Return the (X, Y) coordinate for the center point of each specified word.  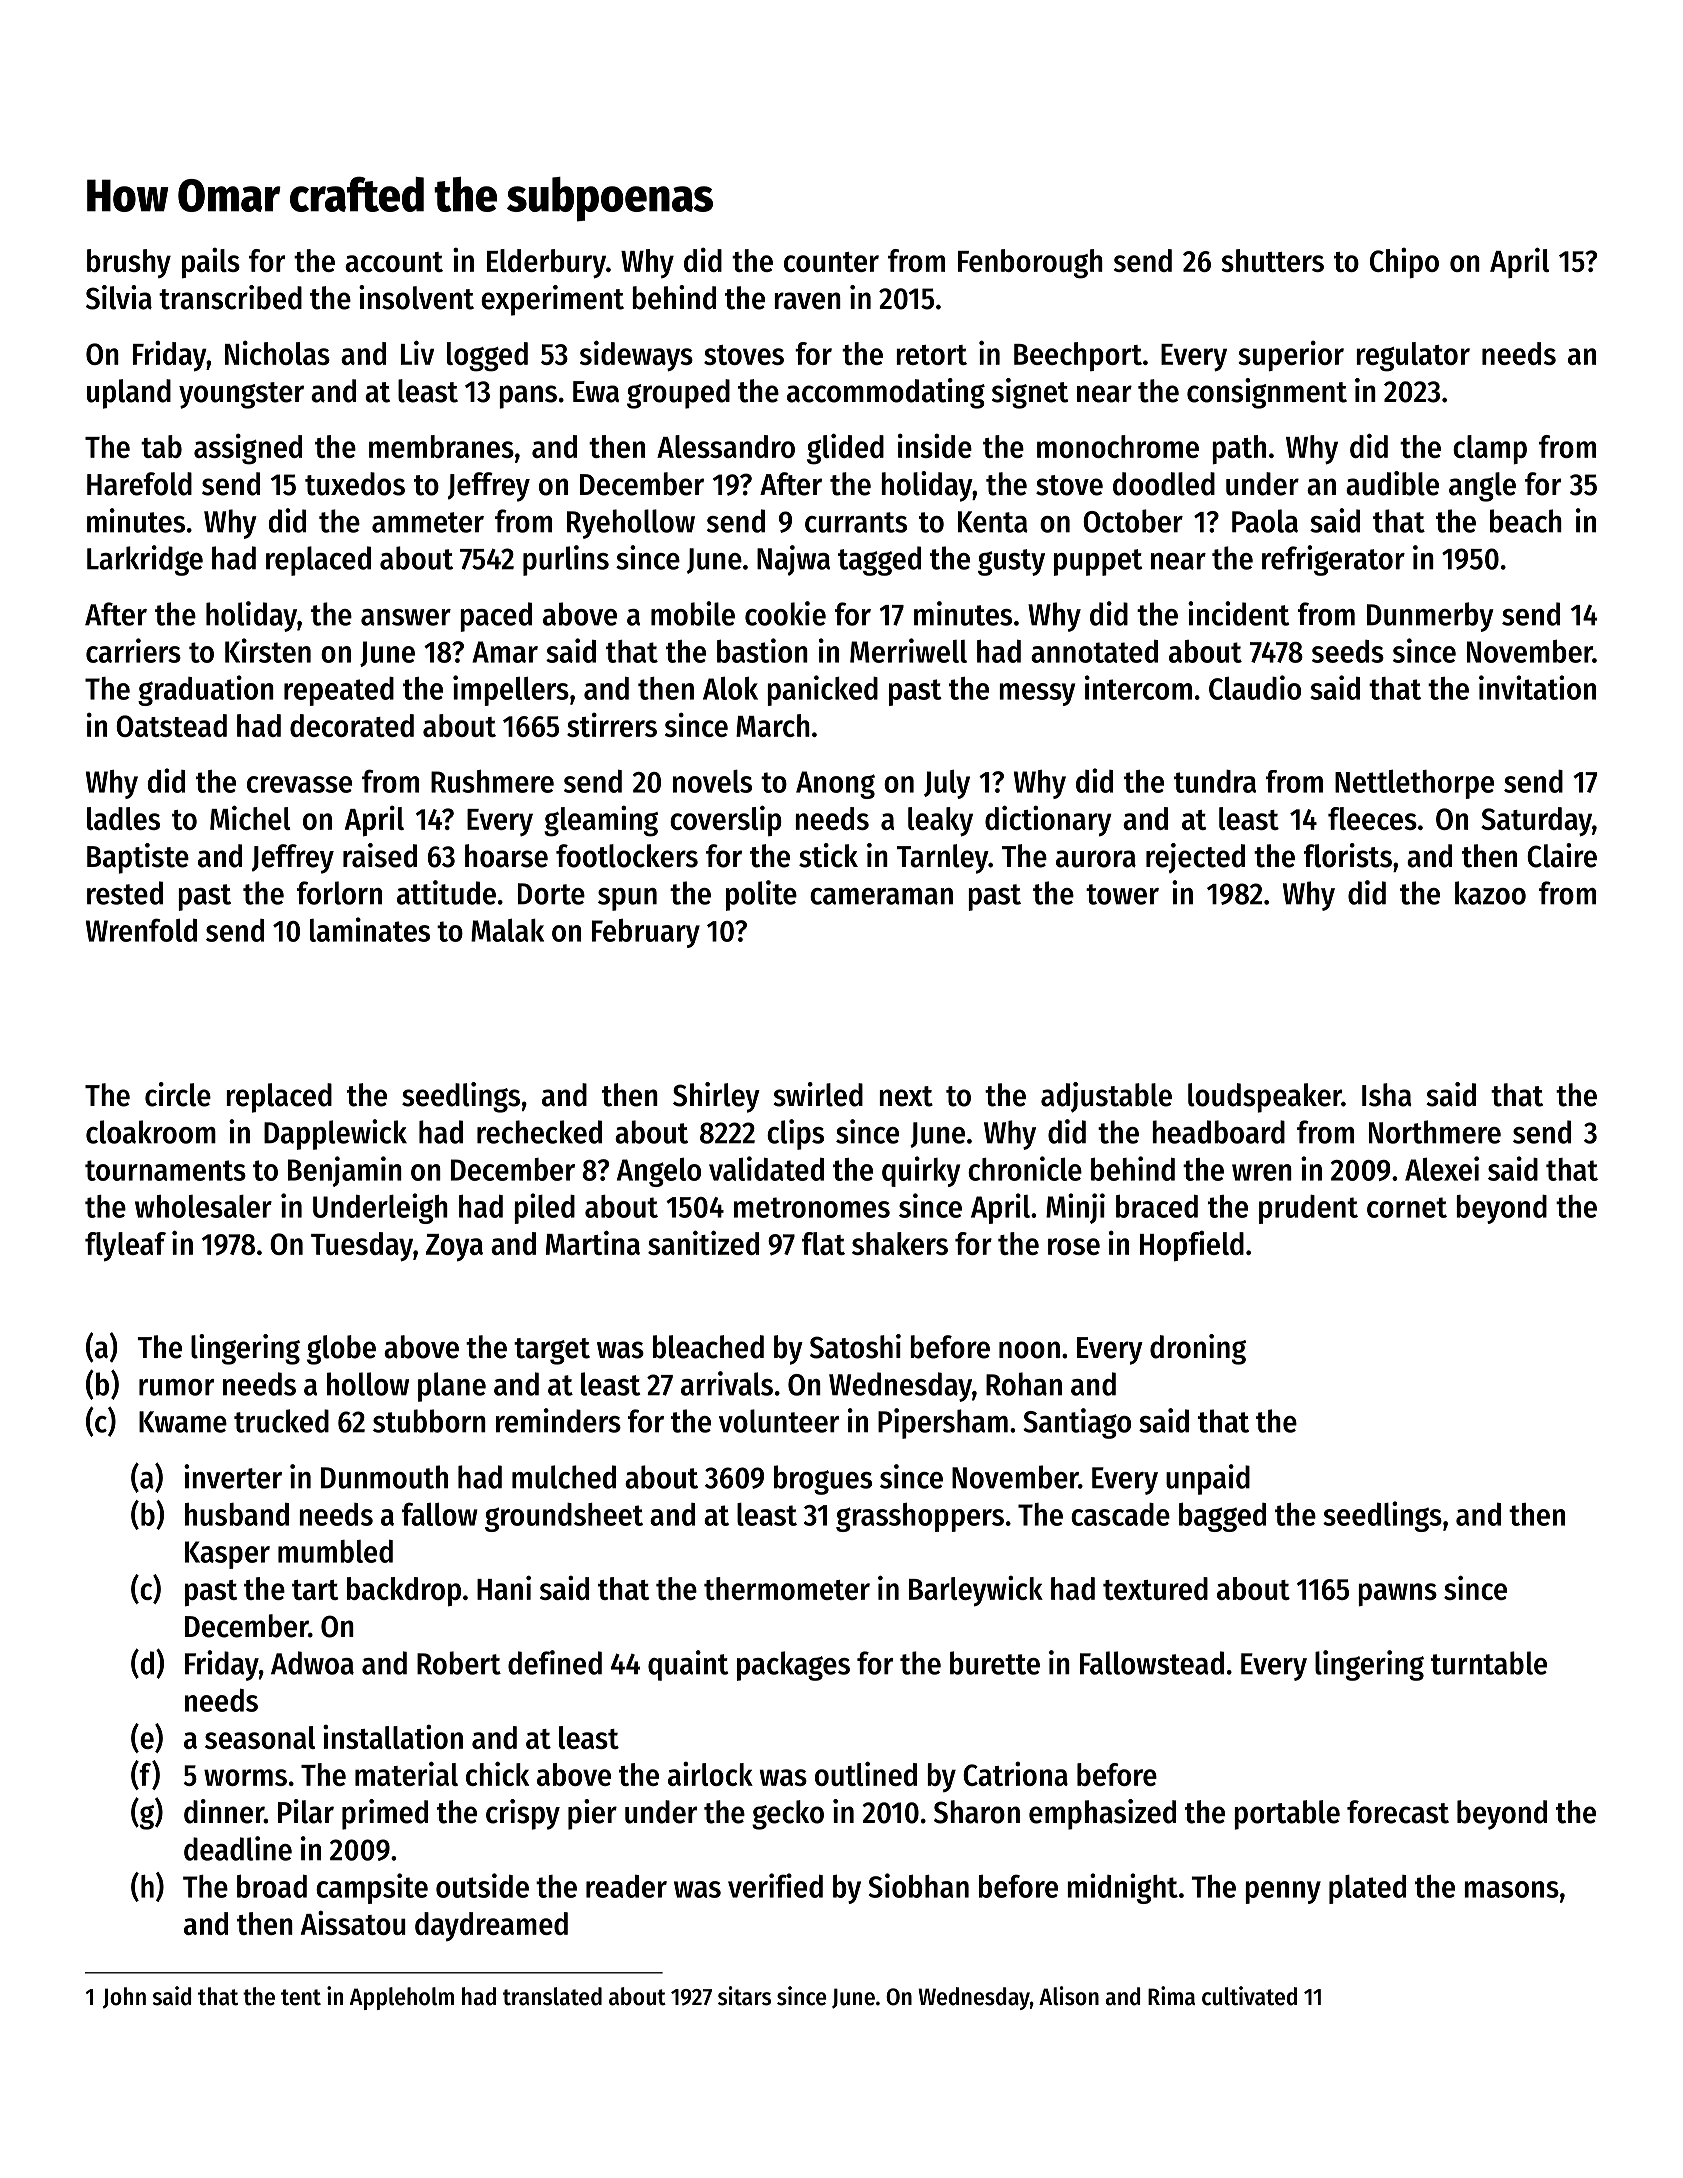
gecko (788, 1815)
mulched (564, 1477)
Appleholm (402, 1998)
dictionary (1048, 821)
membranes (441, 446)
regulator (1413, 357)
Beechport (1078, 356)
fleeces (1372, 818)
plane (452, 1387)
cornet (1407, 1207)
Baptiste (138, 858)
